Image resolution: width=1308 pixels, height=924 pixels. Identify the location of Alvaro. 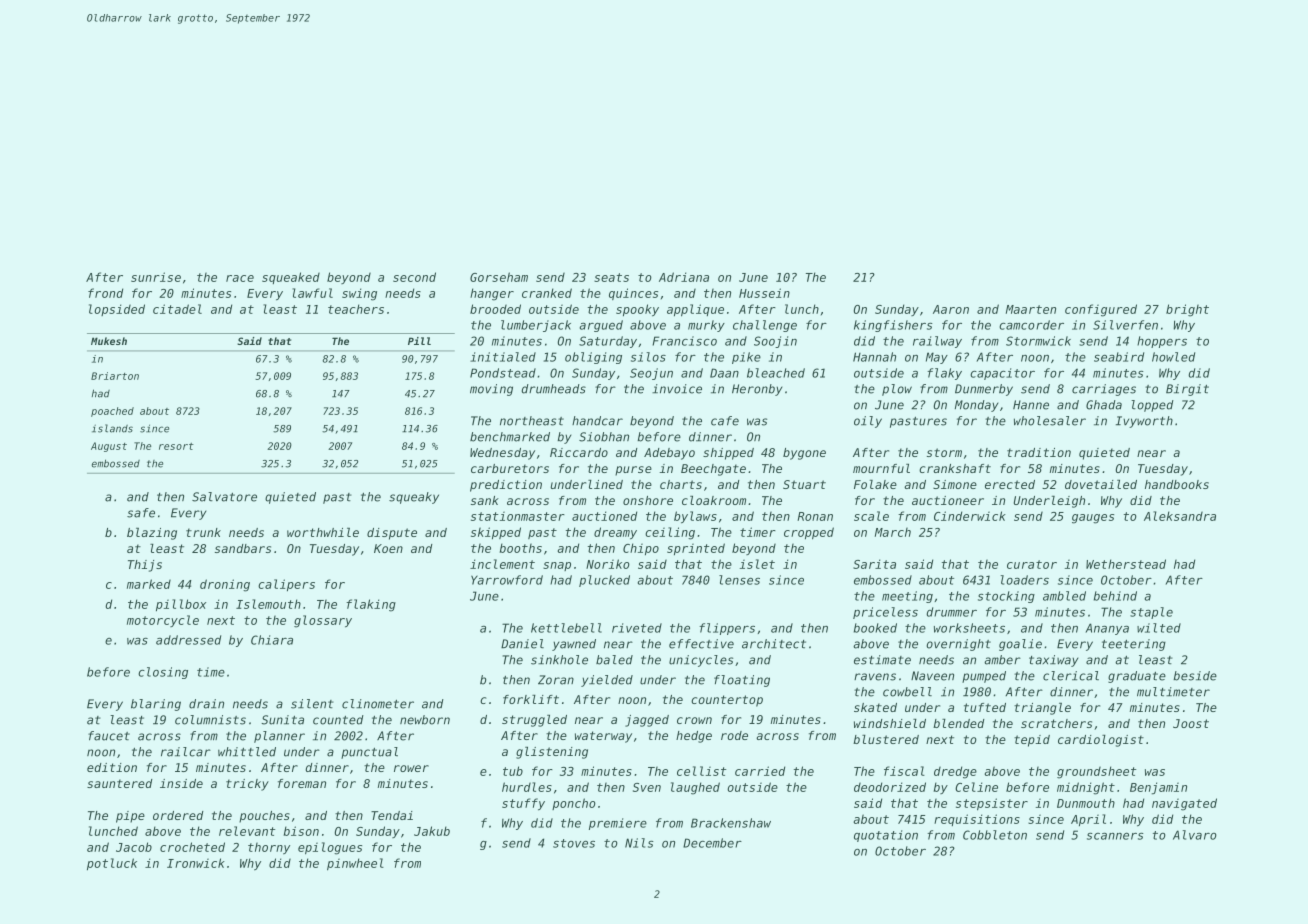
(1195, 835).
